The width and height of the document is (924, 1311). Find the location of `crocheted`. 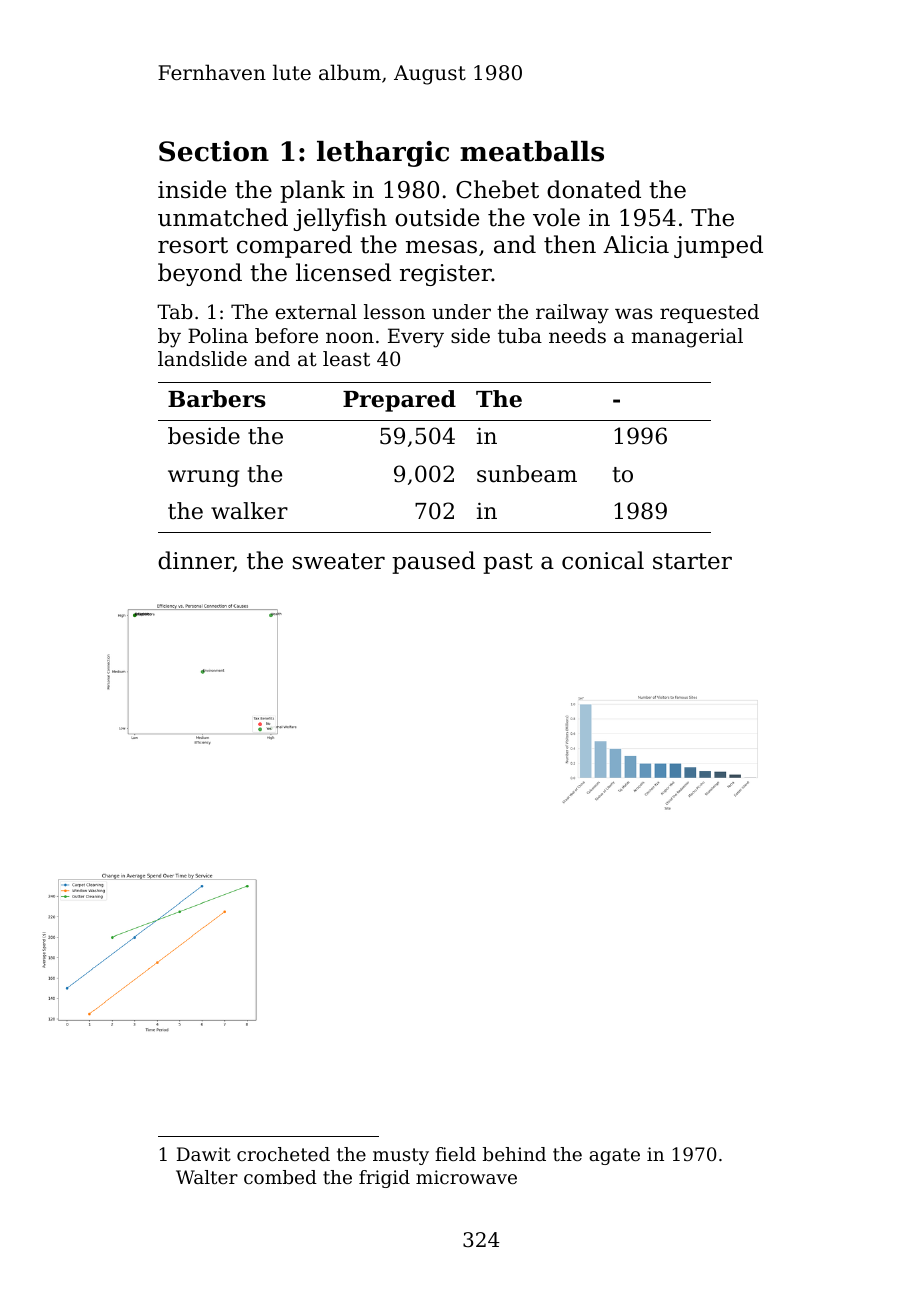

crocheted is located at coordinates (283, 1154).
